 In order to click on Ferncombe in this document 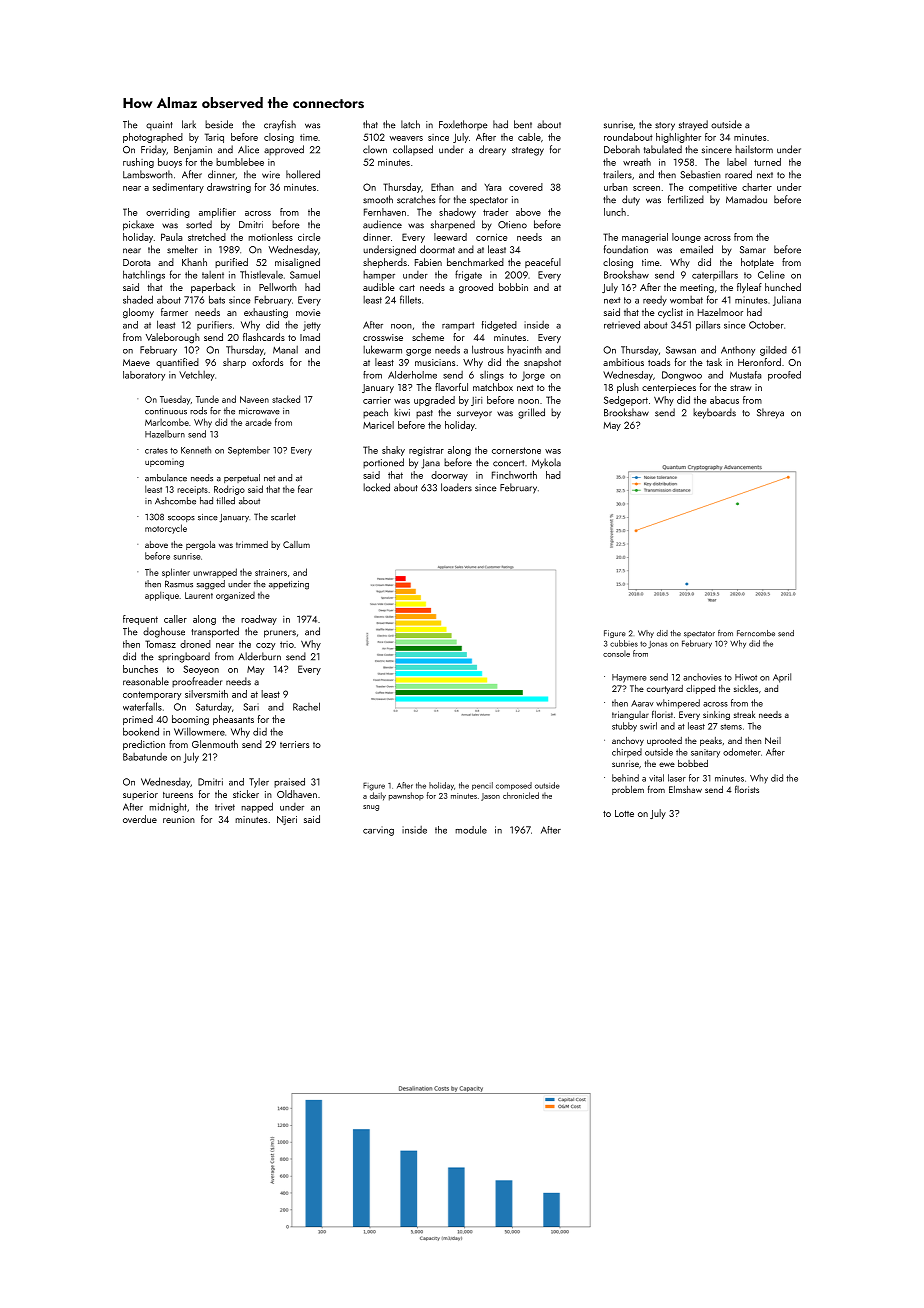, I will do `click(756, 633)`.
